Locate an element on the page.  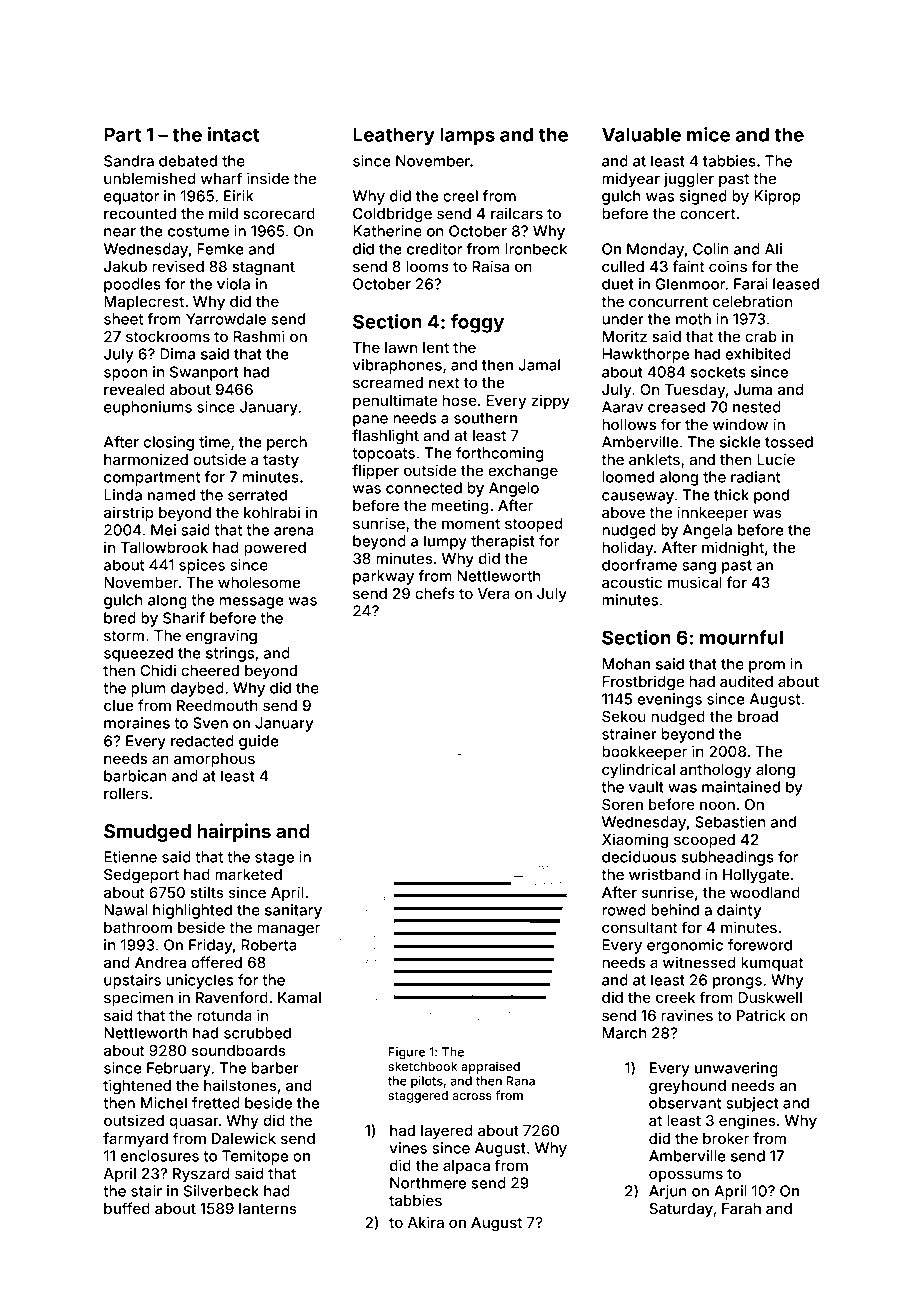
barbican is located at coordinates (135, 776).
